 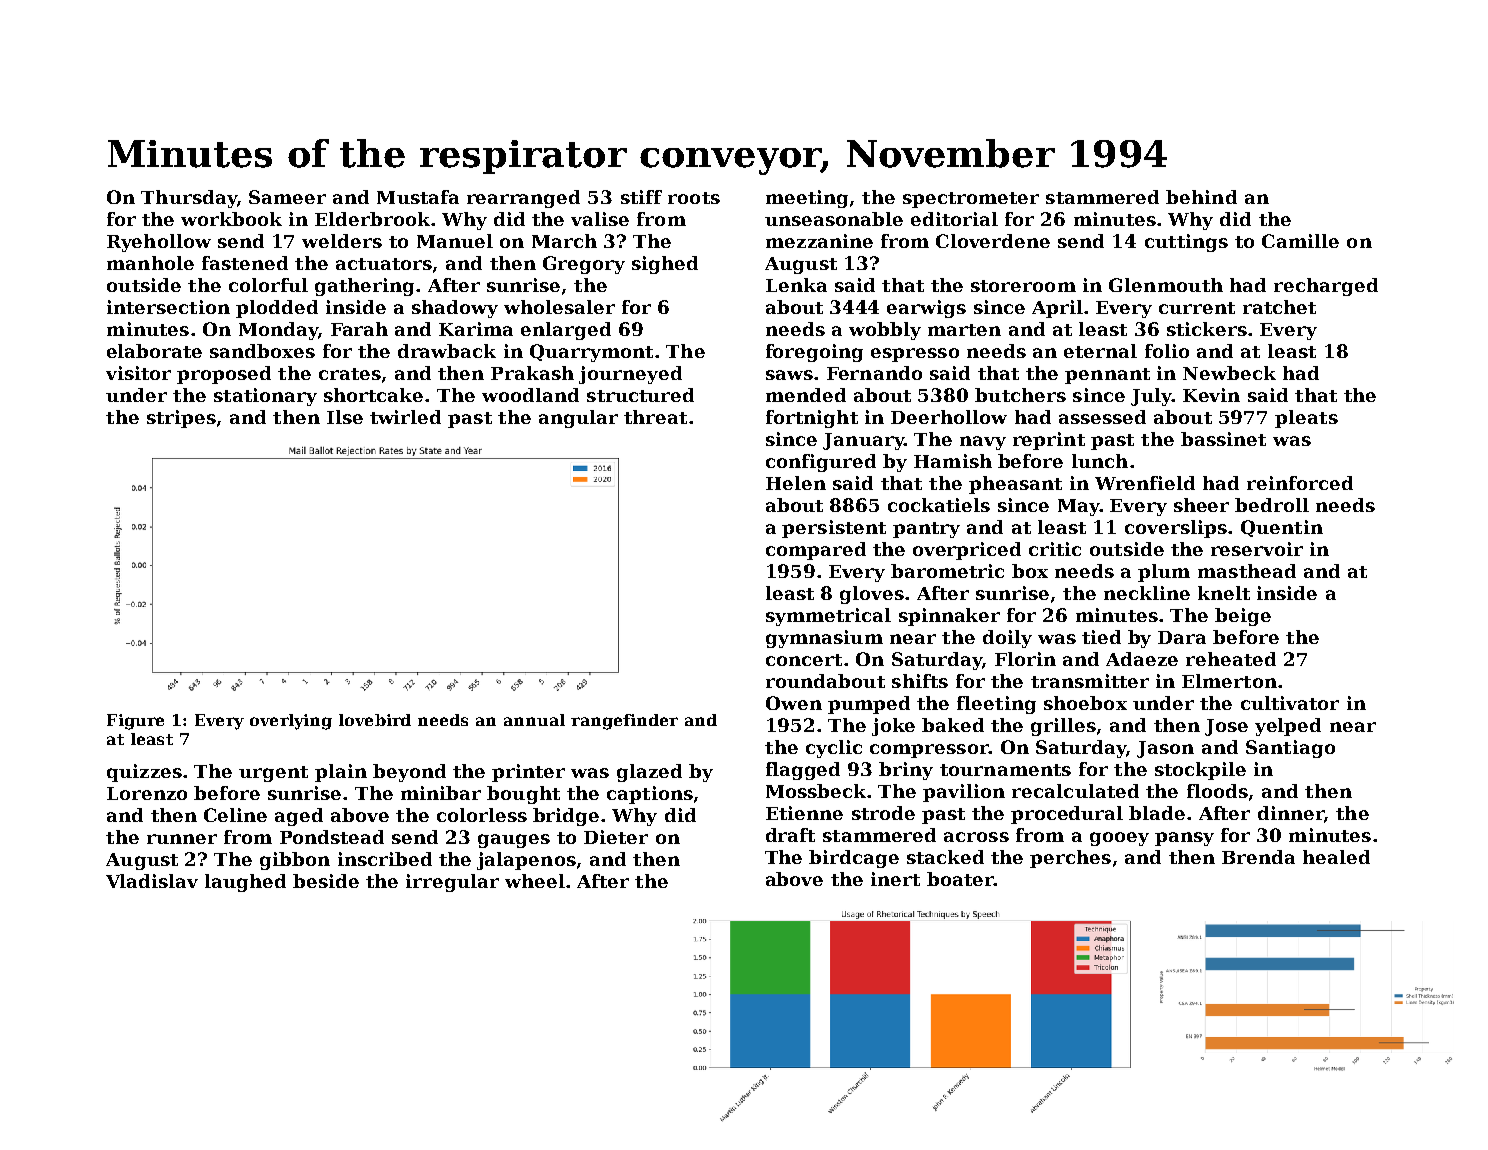 I want to click on Vladislav, so click(x=152, y=881).
